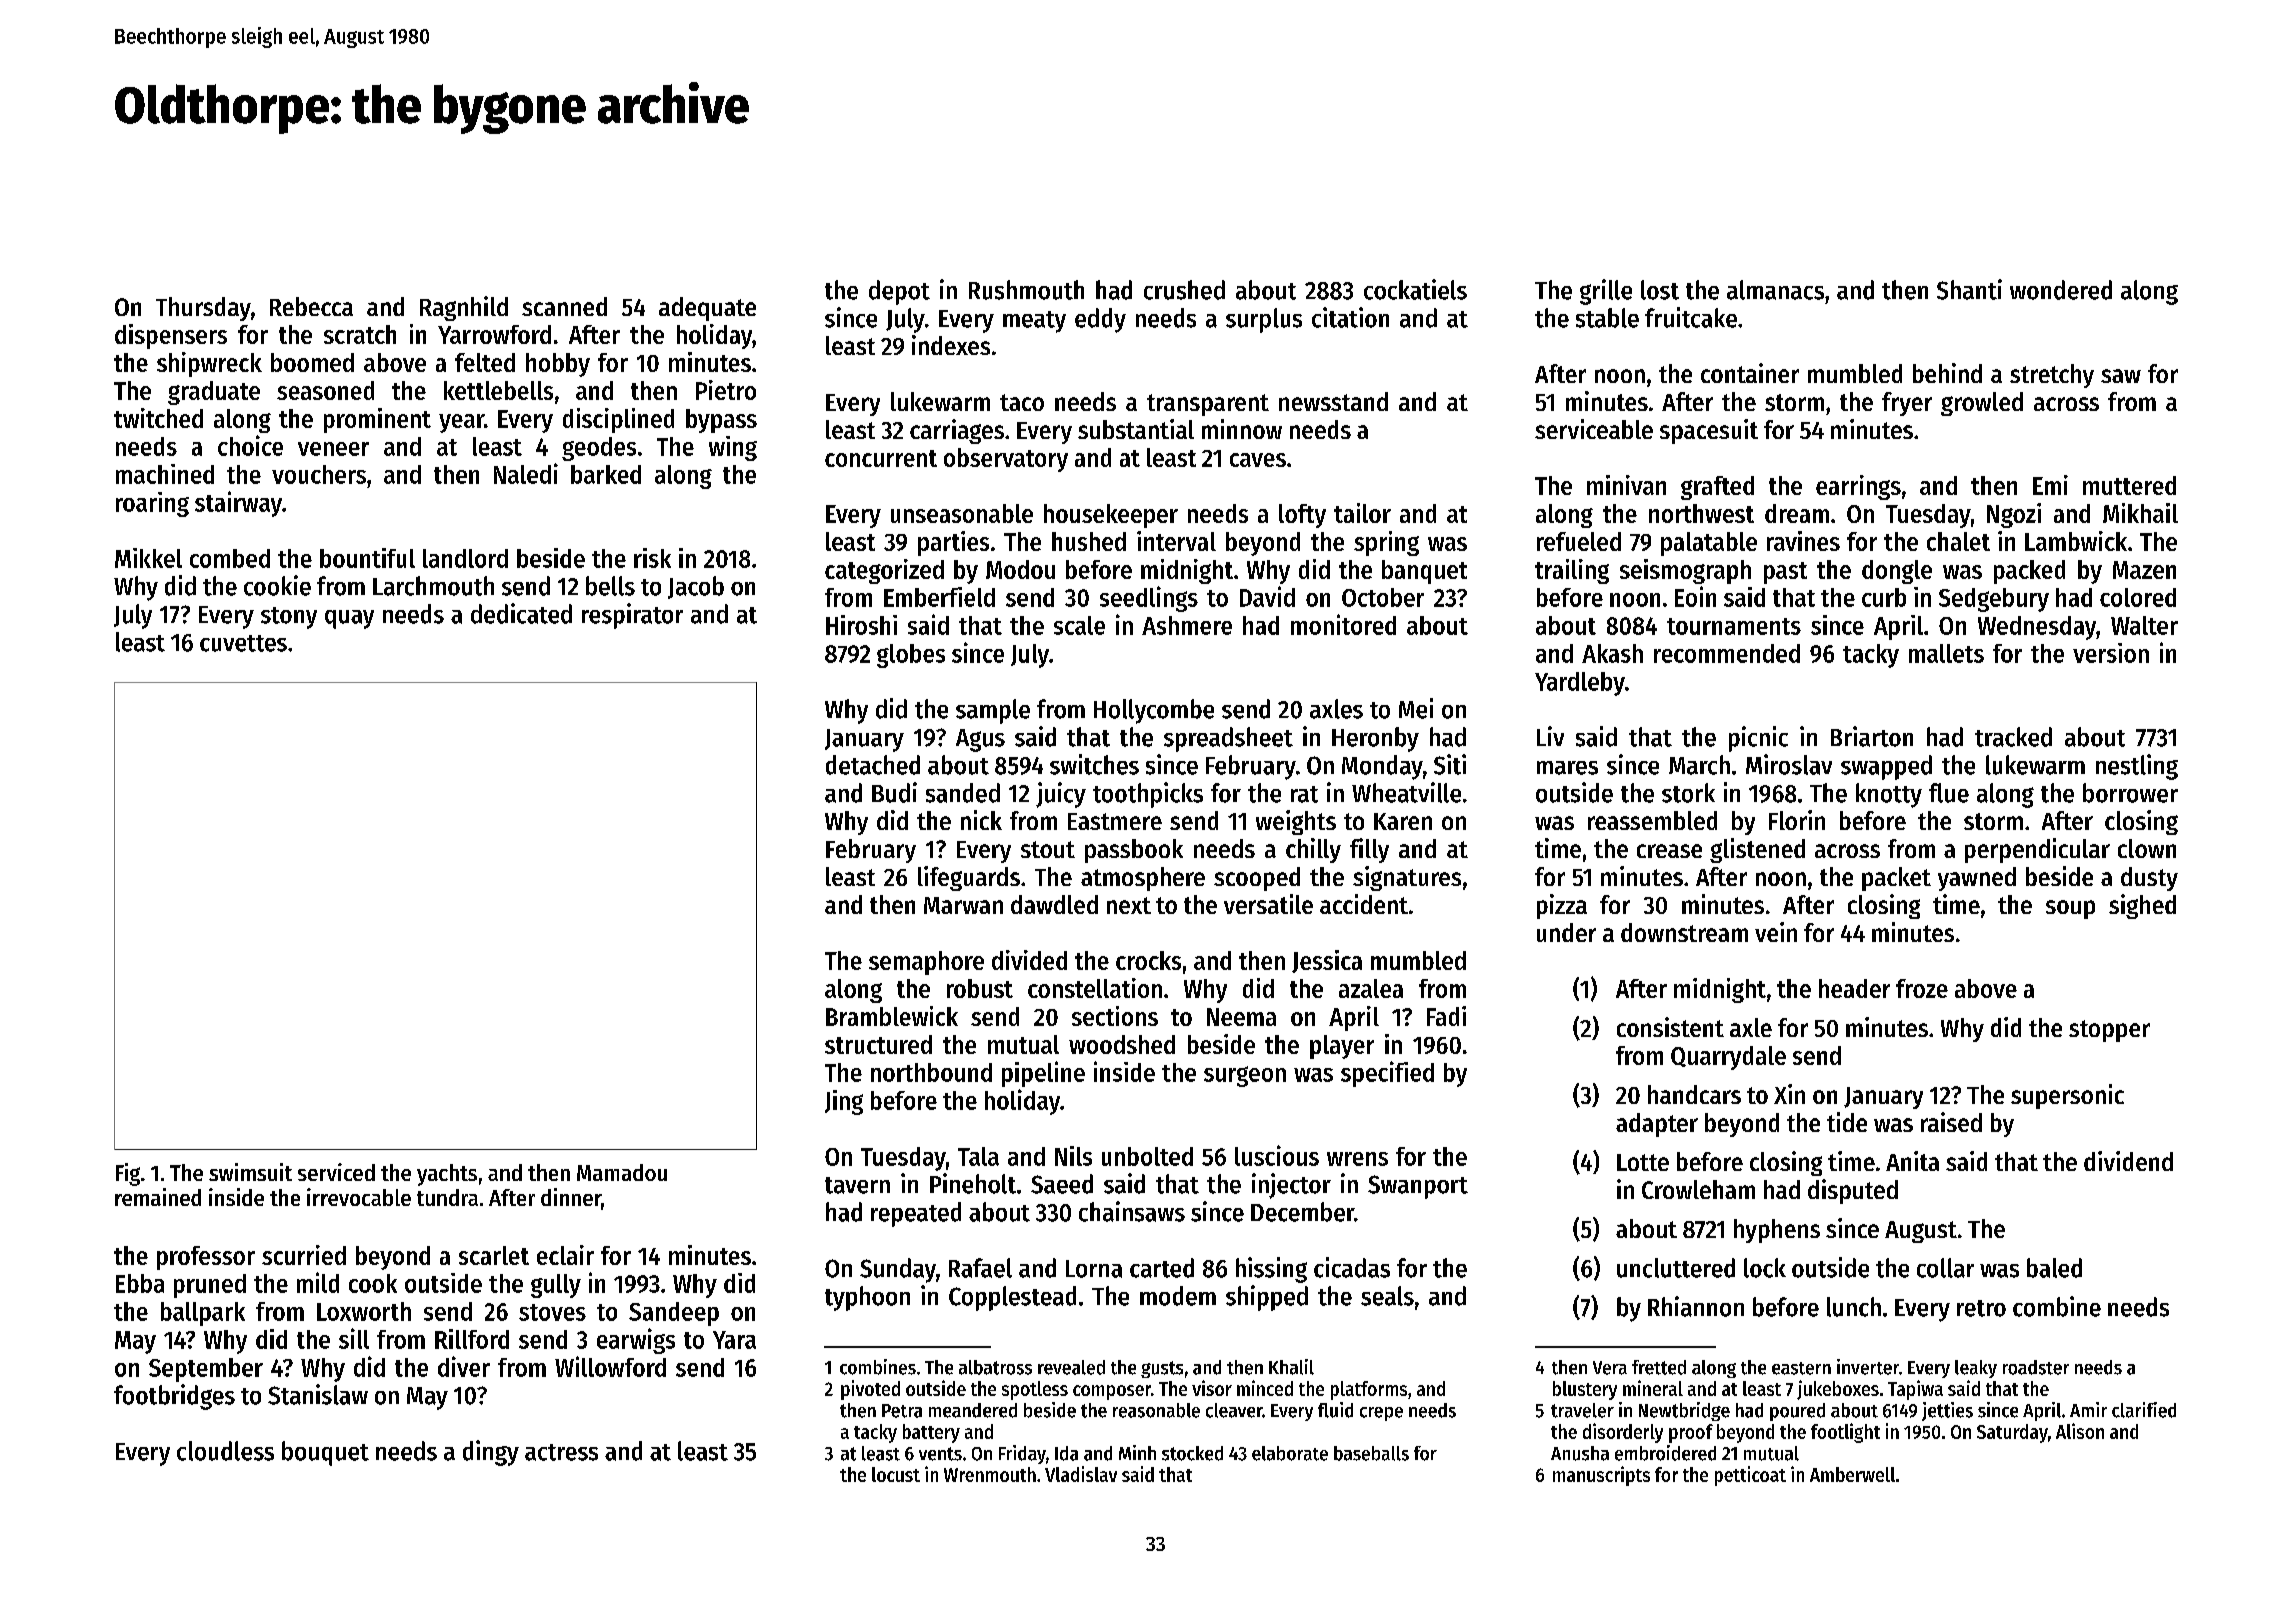 The image size is (2292, 1620). Describe the element at coordinates (899, 292) in the screenshot. I see `depot` at that location.
